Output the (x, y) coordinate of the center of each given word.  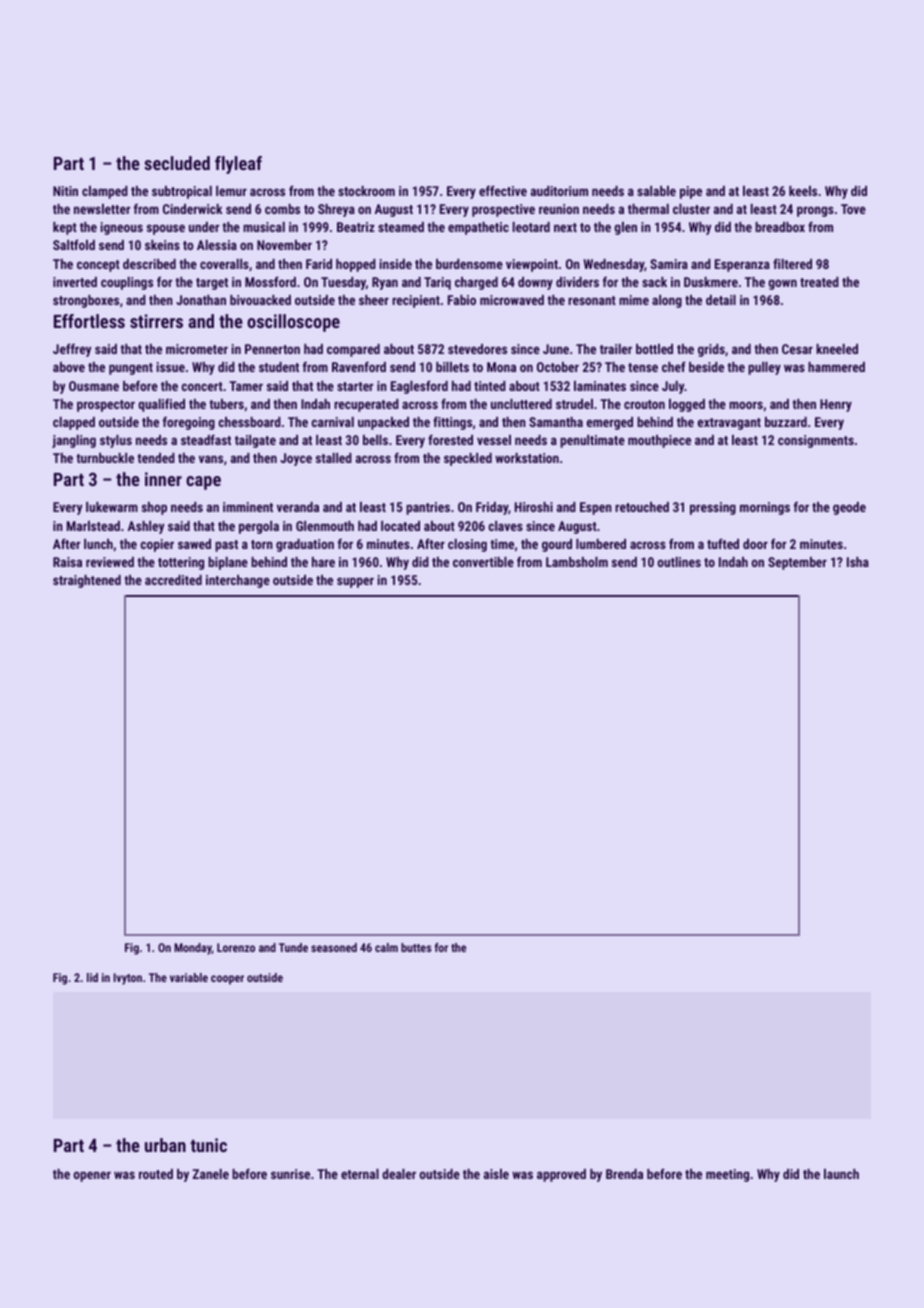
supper (355, 582)
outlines (679, 562)
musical (264, 227)
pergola (259, 527)
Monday (193, 949)
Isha (858, 562)
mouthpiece (659, 441)
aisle (496, 1174)
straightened (87, 581)
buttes (416, 947)
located (400, 526)
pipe (691, 192)
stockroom (366, 191)
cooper (227, 980)
